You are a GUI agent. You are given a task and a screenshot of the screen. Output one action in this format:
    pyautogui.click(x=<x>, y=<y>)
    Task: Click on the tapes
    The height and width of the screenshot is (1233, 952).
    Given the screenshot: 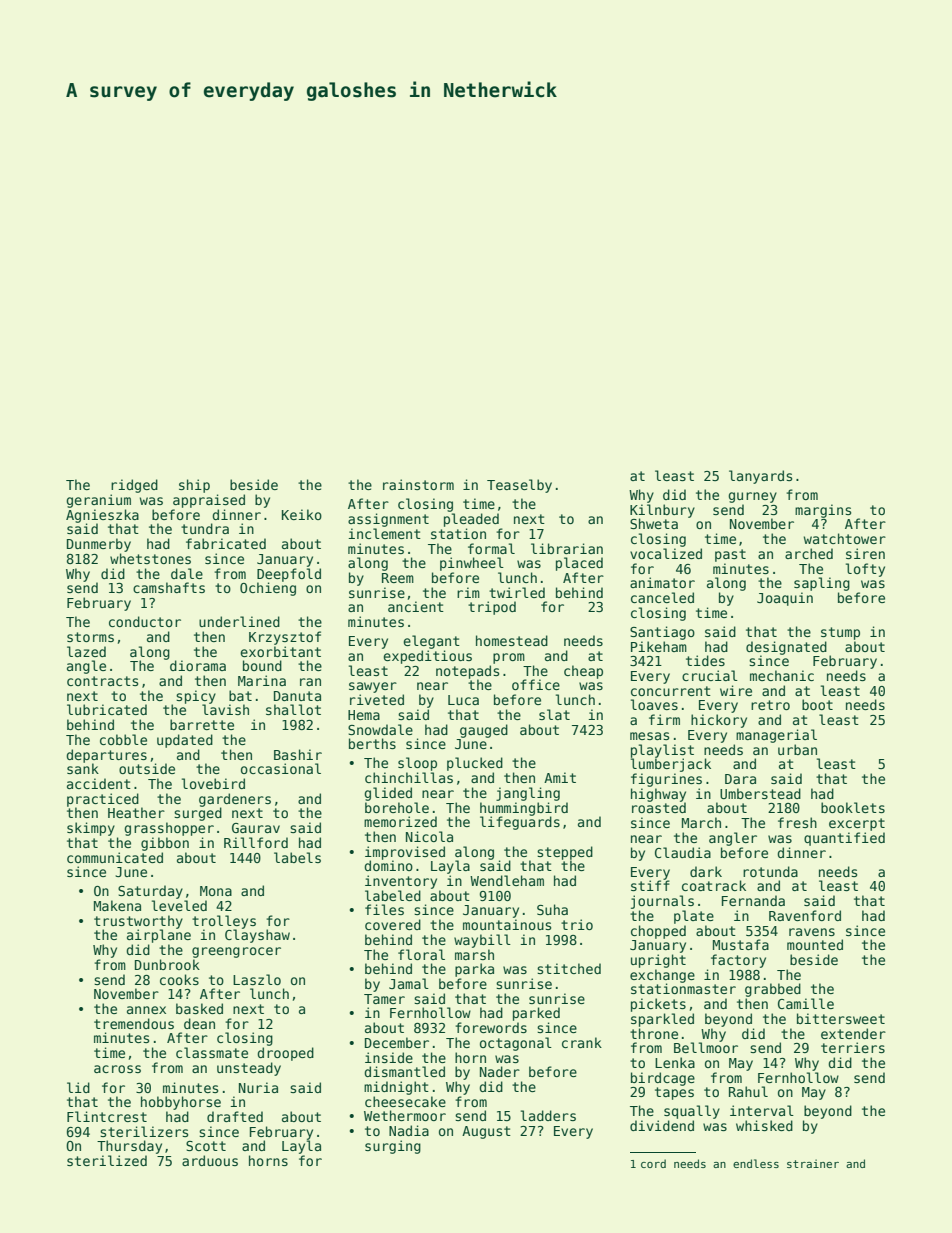 What is the action you would take?
    pyautogui.click(x=674, y=1093)
